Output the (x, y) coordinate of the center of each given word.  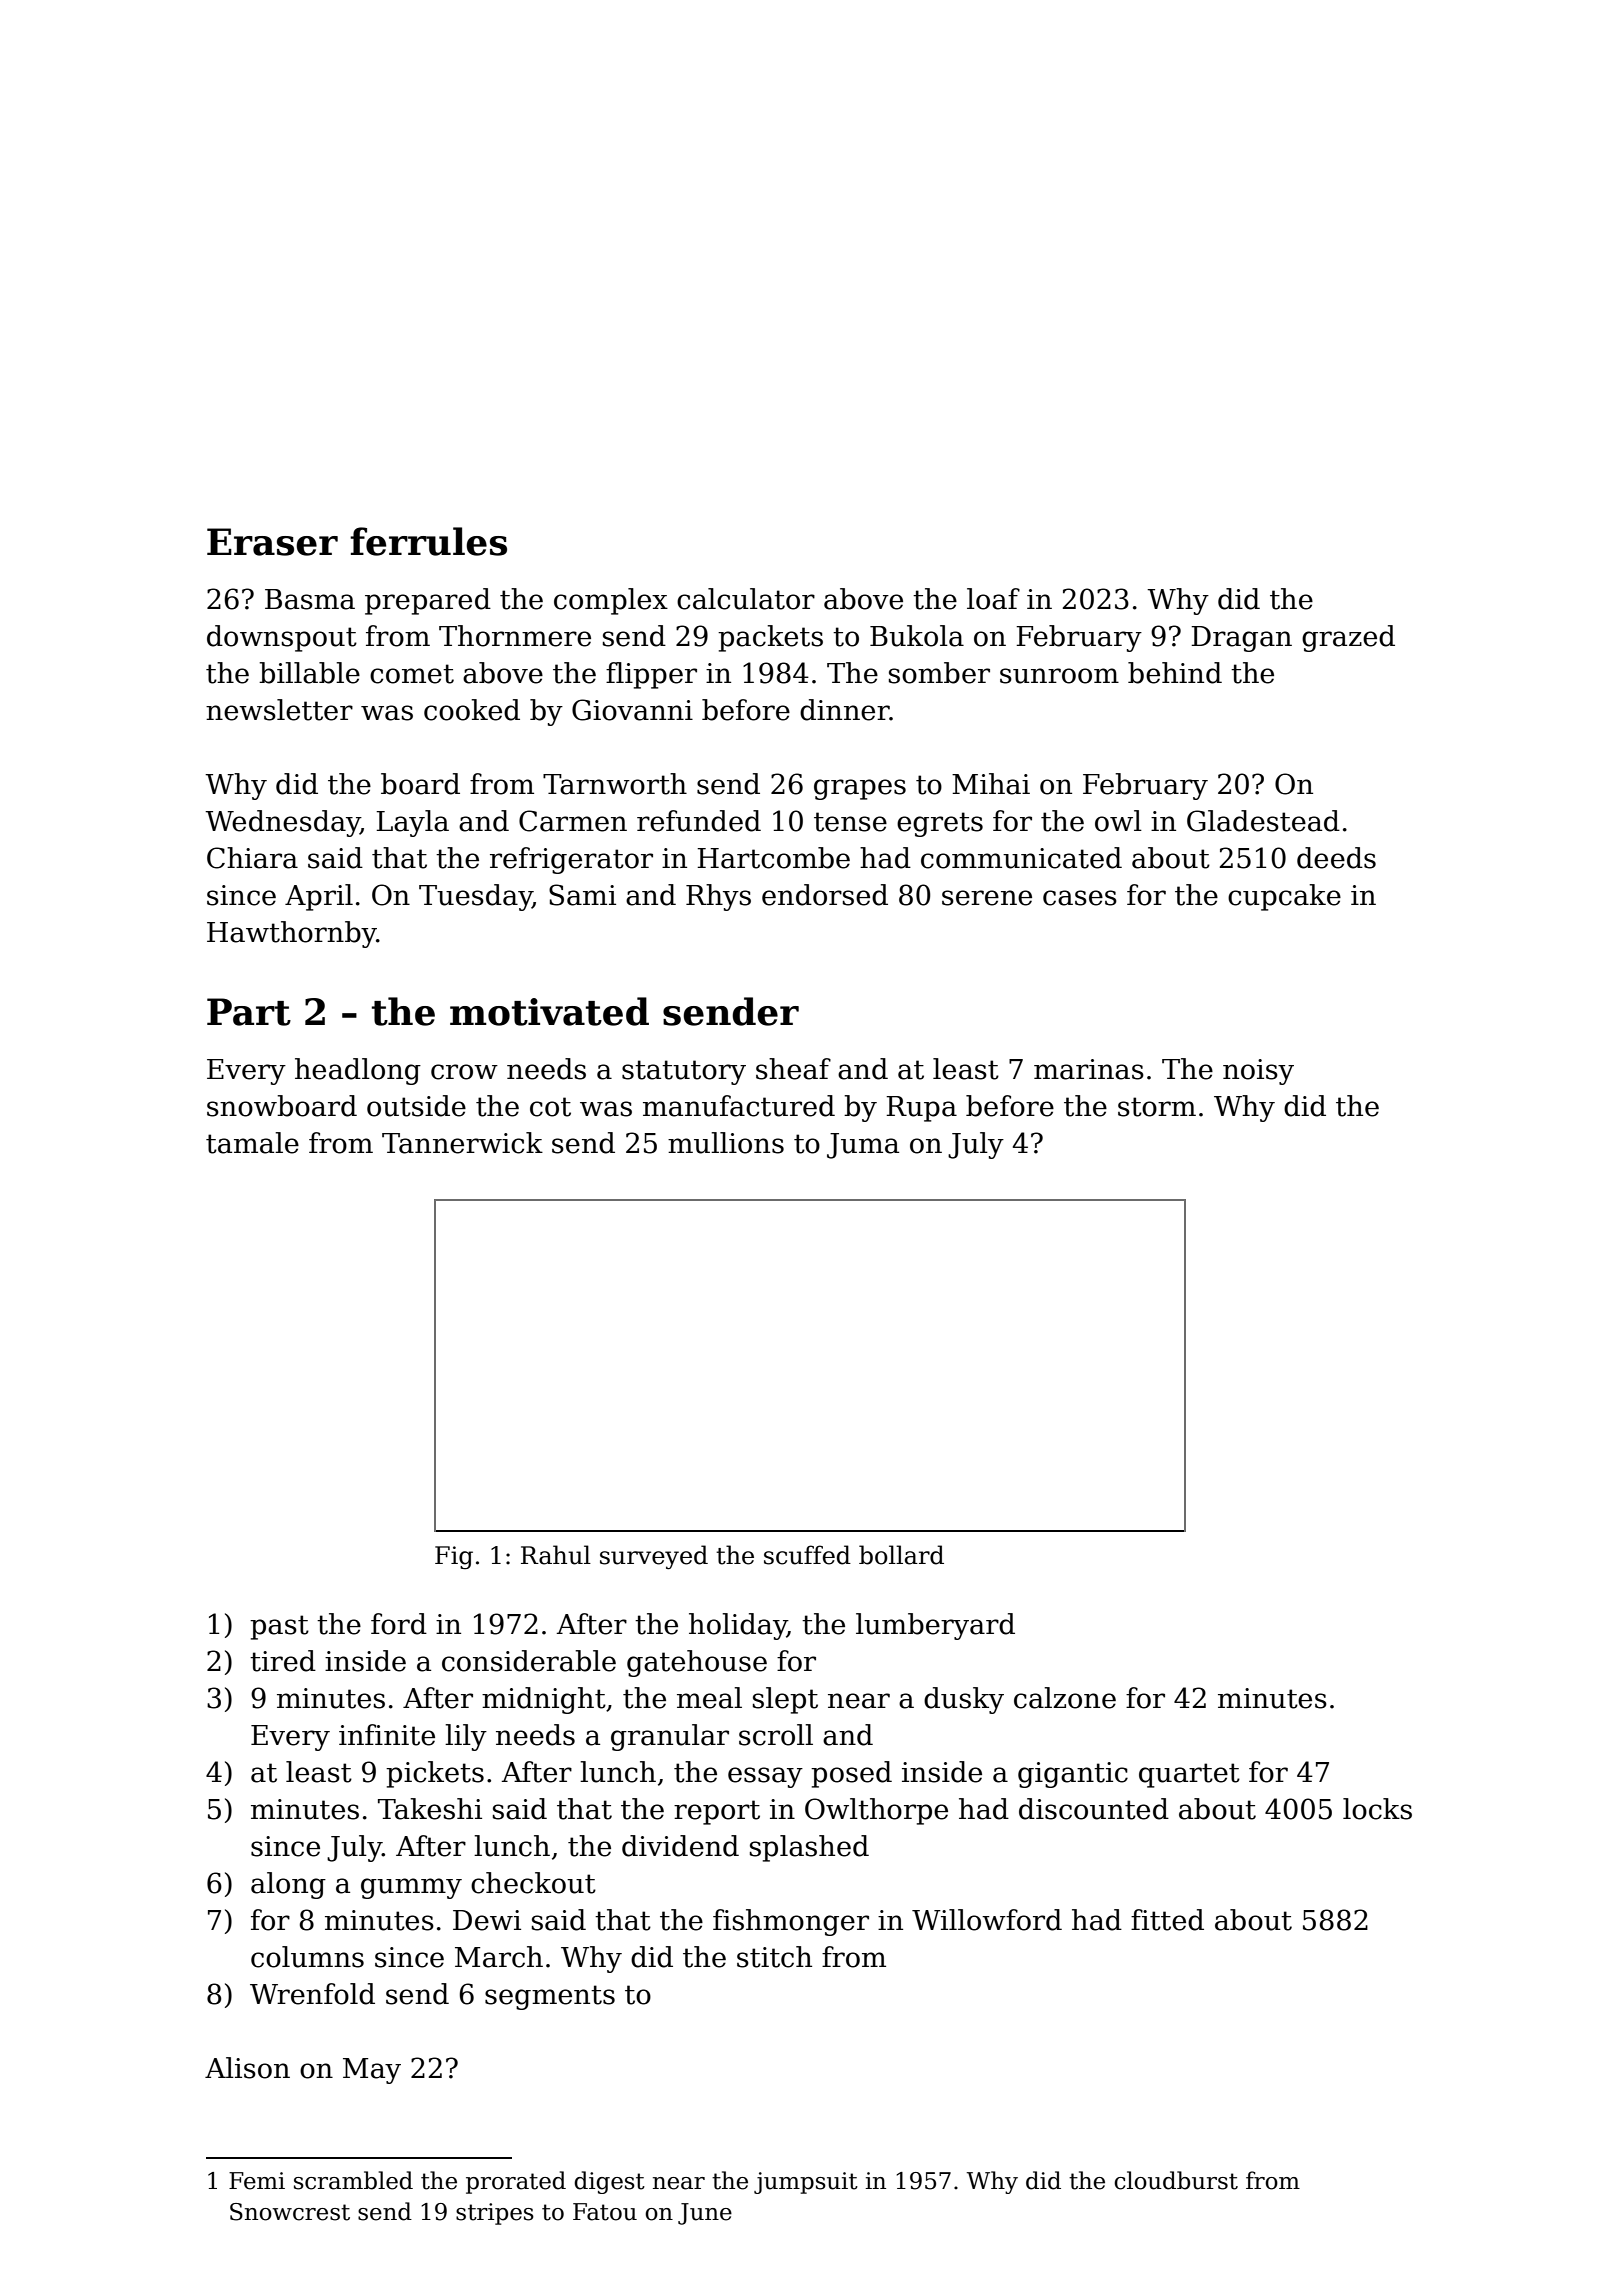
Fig (454, 1557)
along (288, 1885)
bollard (901, 1555)
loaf (993, 599)
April (319, 897)
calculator (746, 599)
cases (1080, 898)
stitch (774, 1957)
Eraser (272, 542)
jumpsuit (806, 2183)
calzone (1065, 1698)
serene (987, 898)
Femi (257, 2181)
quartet (1189, 1775)
